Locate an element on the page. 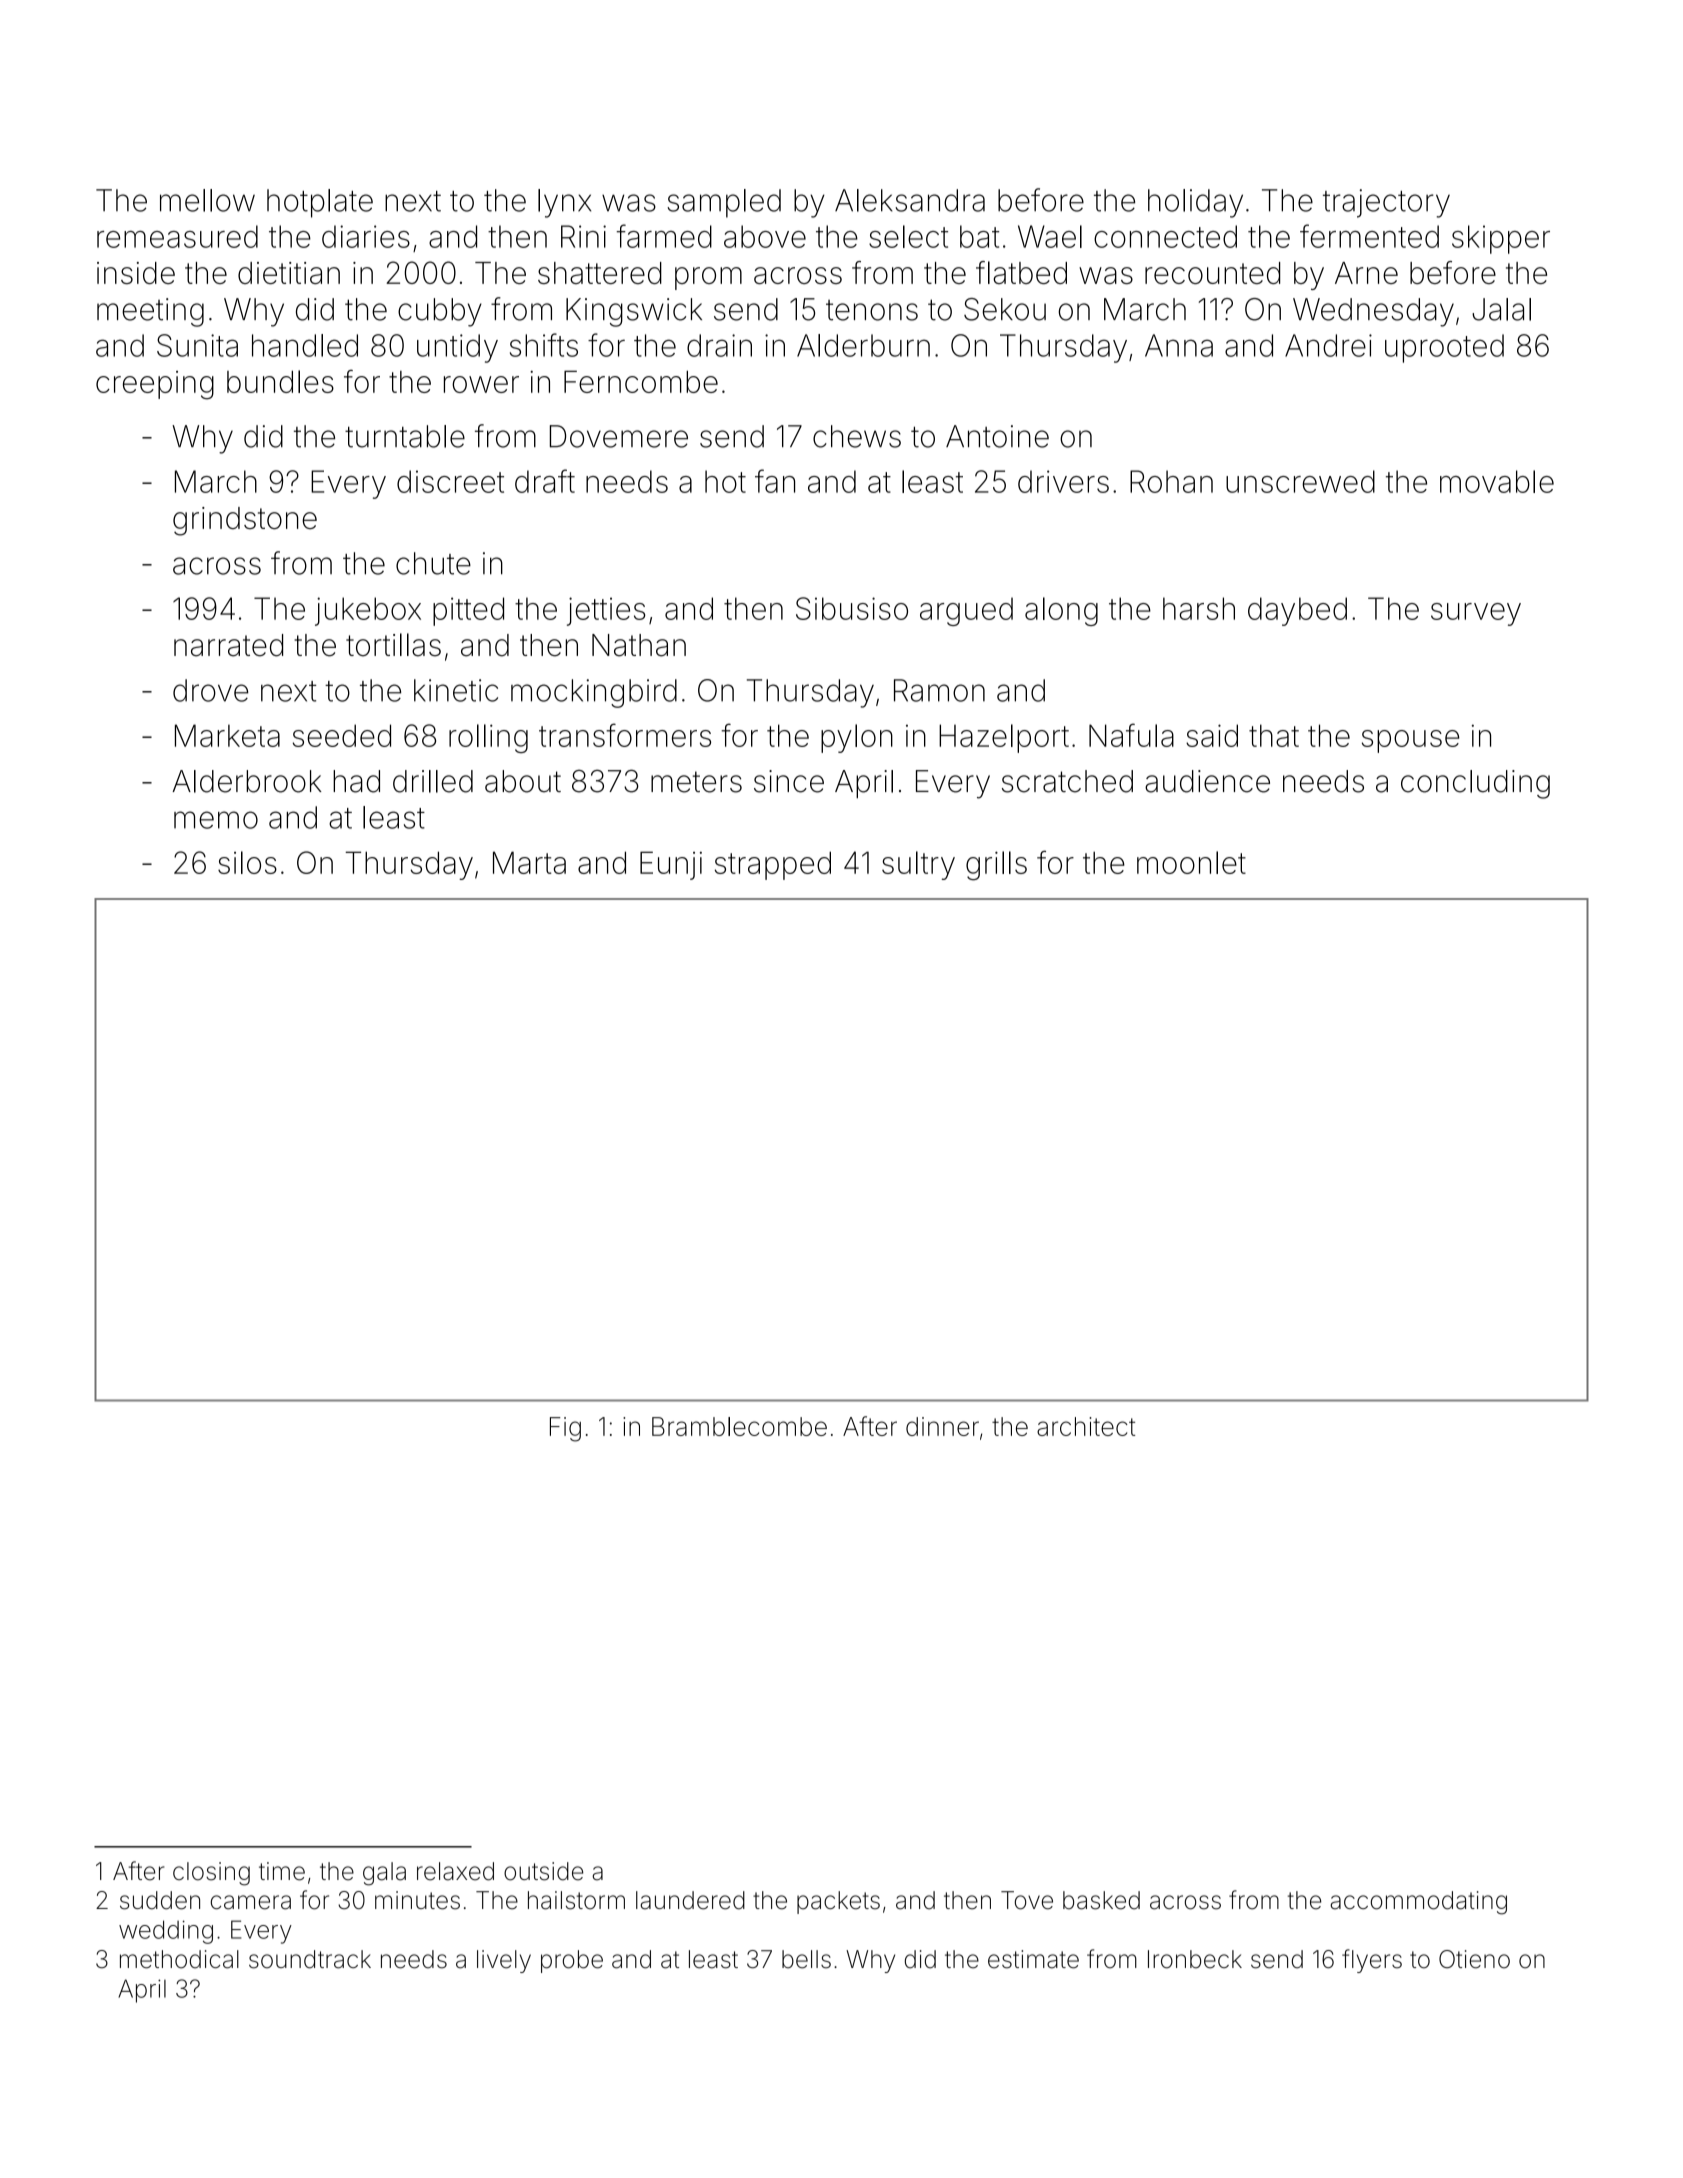 This page has width=1683, height=2178. Fig is located at coordinates (565, 1429).
